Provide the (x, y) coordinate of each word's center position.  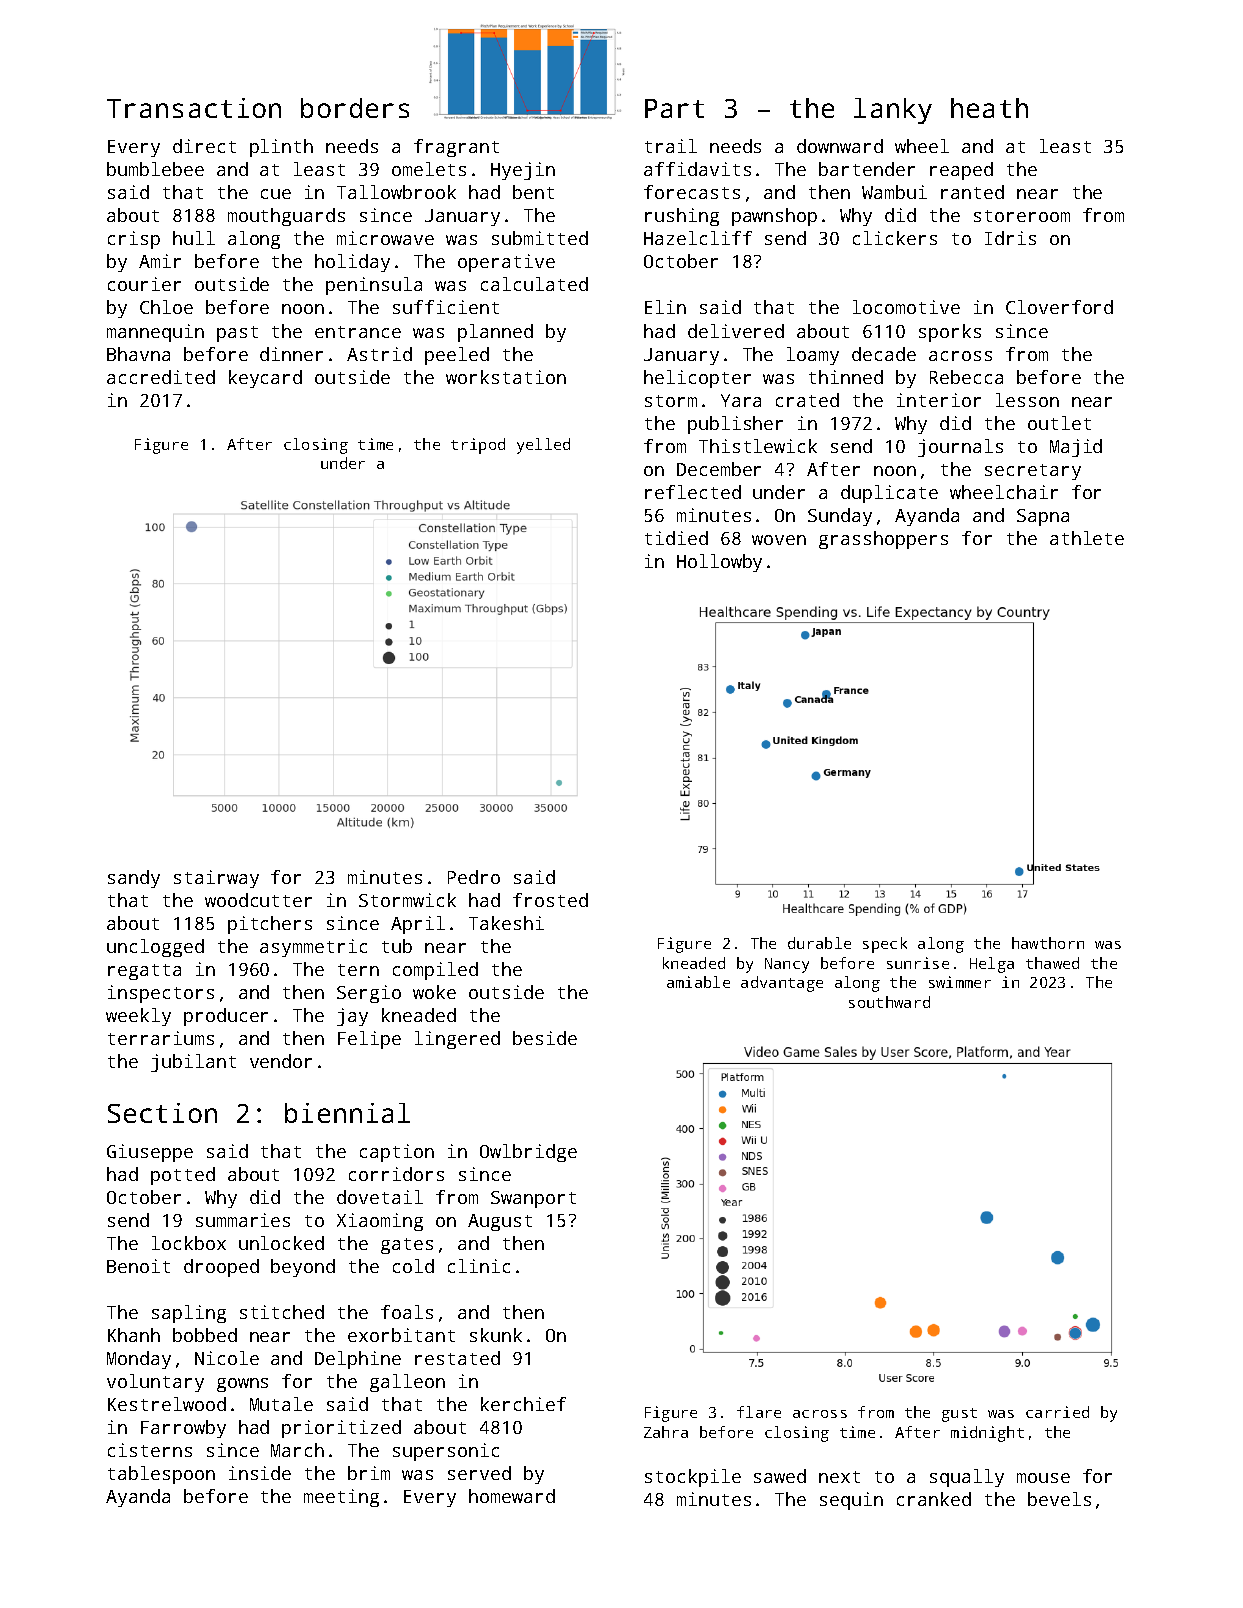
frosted (550, 900)
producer (226, 1017)
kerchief (523, 1404)
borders (355, 108)
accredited (161, 377)
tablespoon (161, 1475)
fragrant (456, 148)
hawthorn (1048, 943)
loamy (813, 356)
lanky (893, 111)
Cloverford (1059, 307)
